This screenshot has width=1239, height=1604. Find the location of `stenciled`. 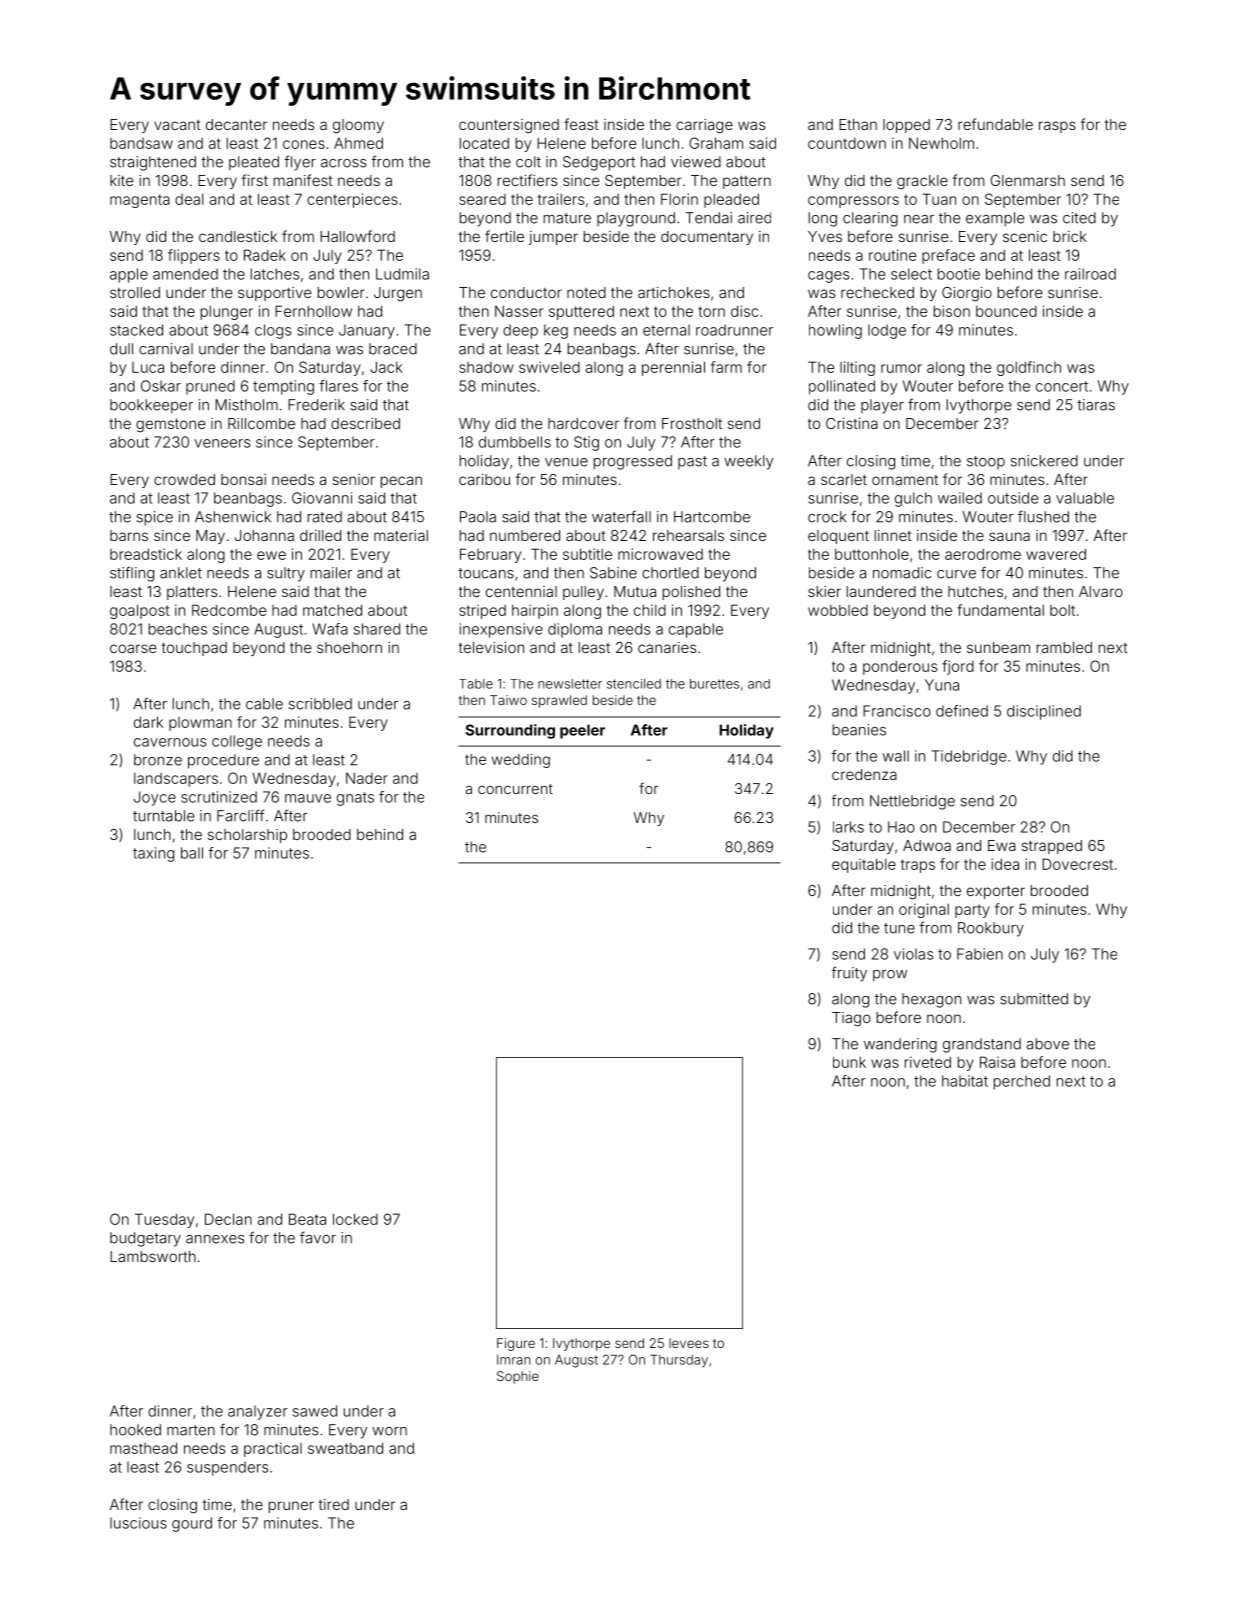

stenciled is located at coordinates (634, 684).
